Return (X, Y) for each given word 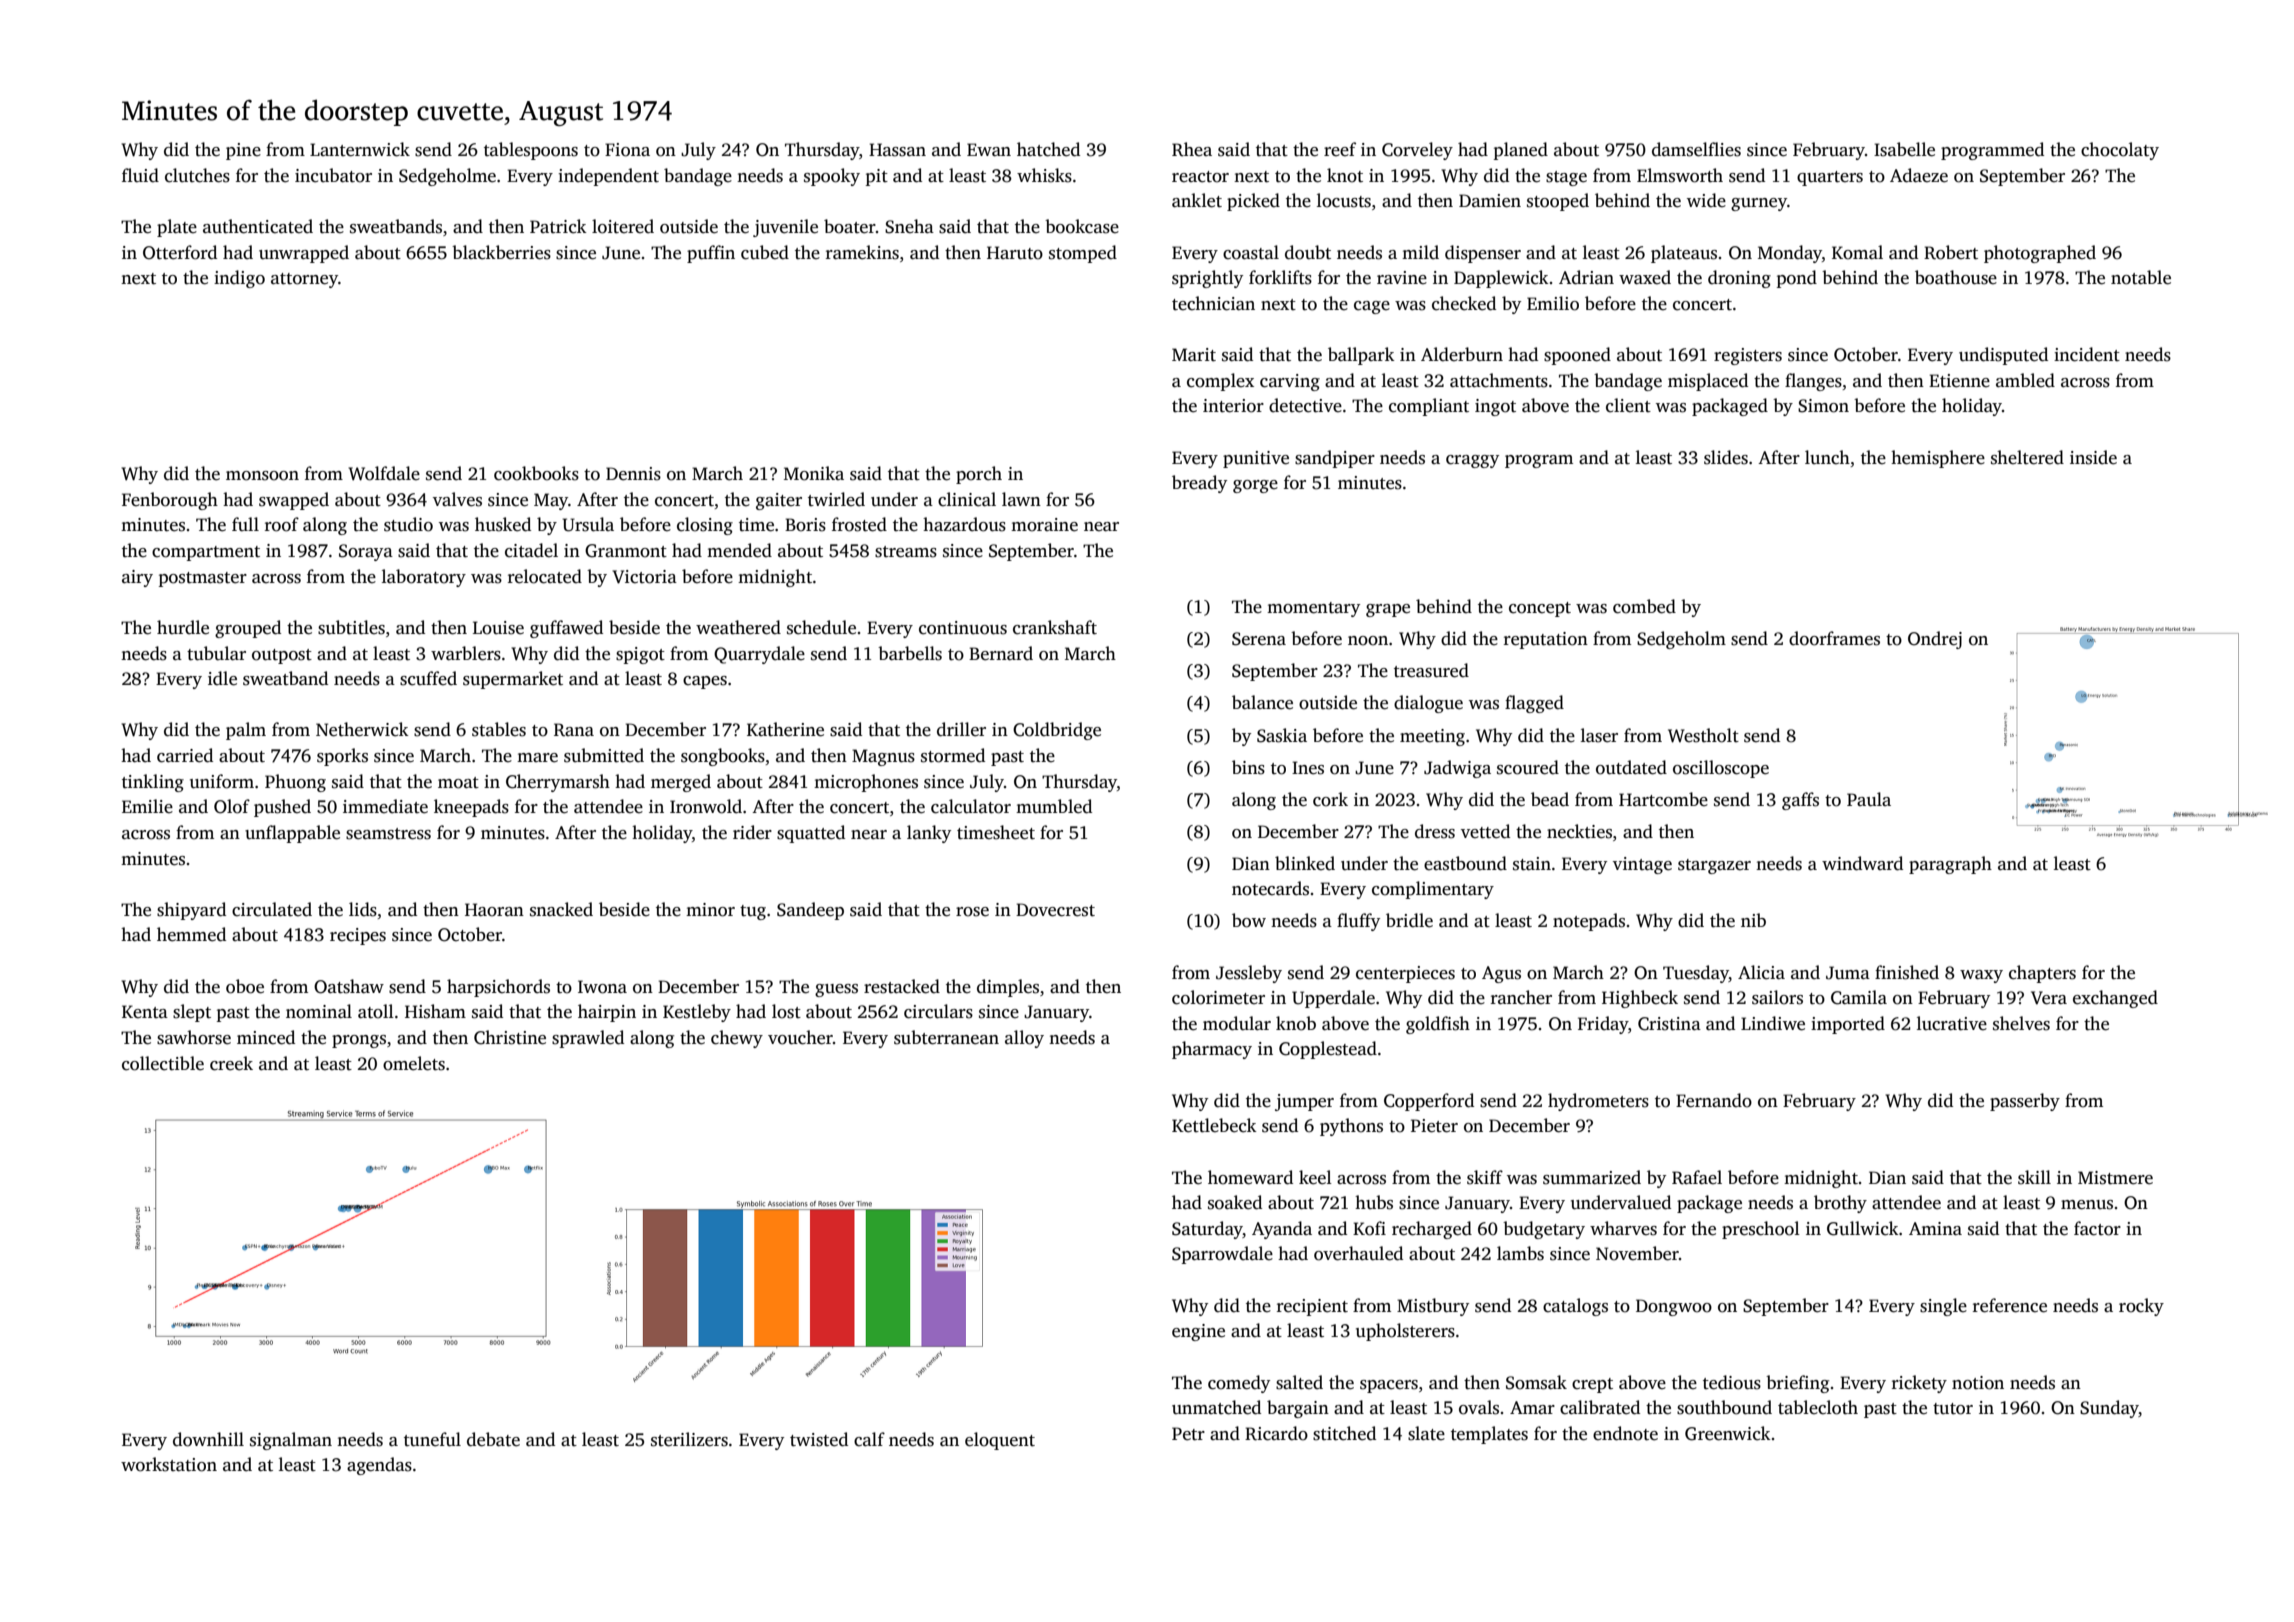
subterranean (946, 1037)
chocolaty (2120, 151)
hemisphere (1938, 459)
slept (192, 1013)
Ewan (989, 149)
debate (493, 1439)
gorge (1255, 486)
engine (1198, 1332)
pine (243, 151)
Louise (498, 628)
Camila (1859, 997)
